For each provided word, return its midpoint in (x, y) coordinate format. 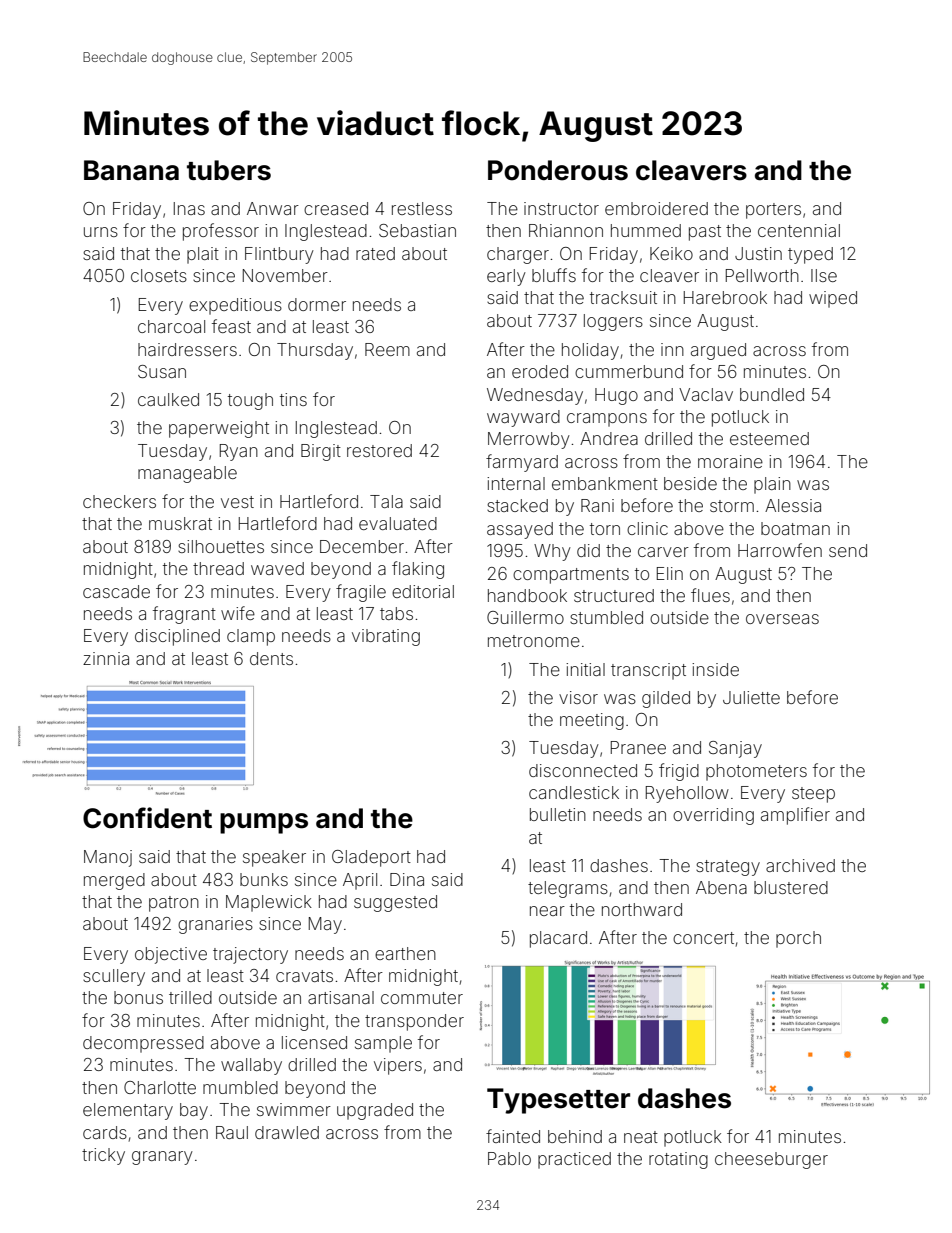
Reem (387, 349)
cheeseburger (771, 1160)
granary (162, 1158)
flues (710, 595)
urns (101, 232)
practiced (574, 1160)
